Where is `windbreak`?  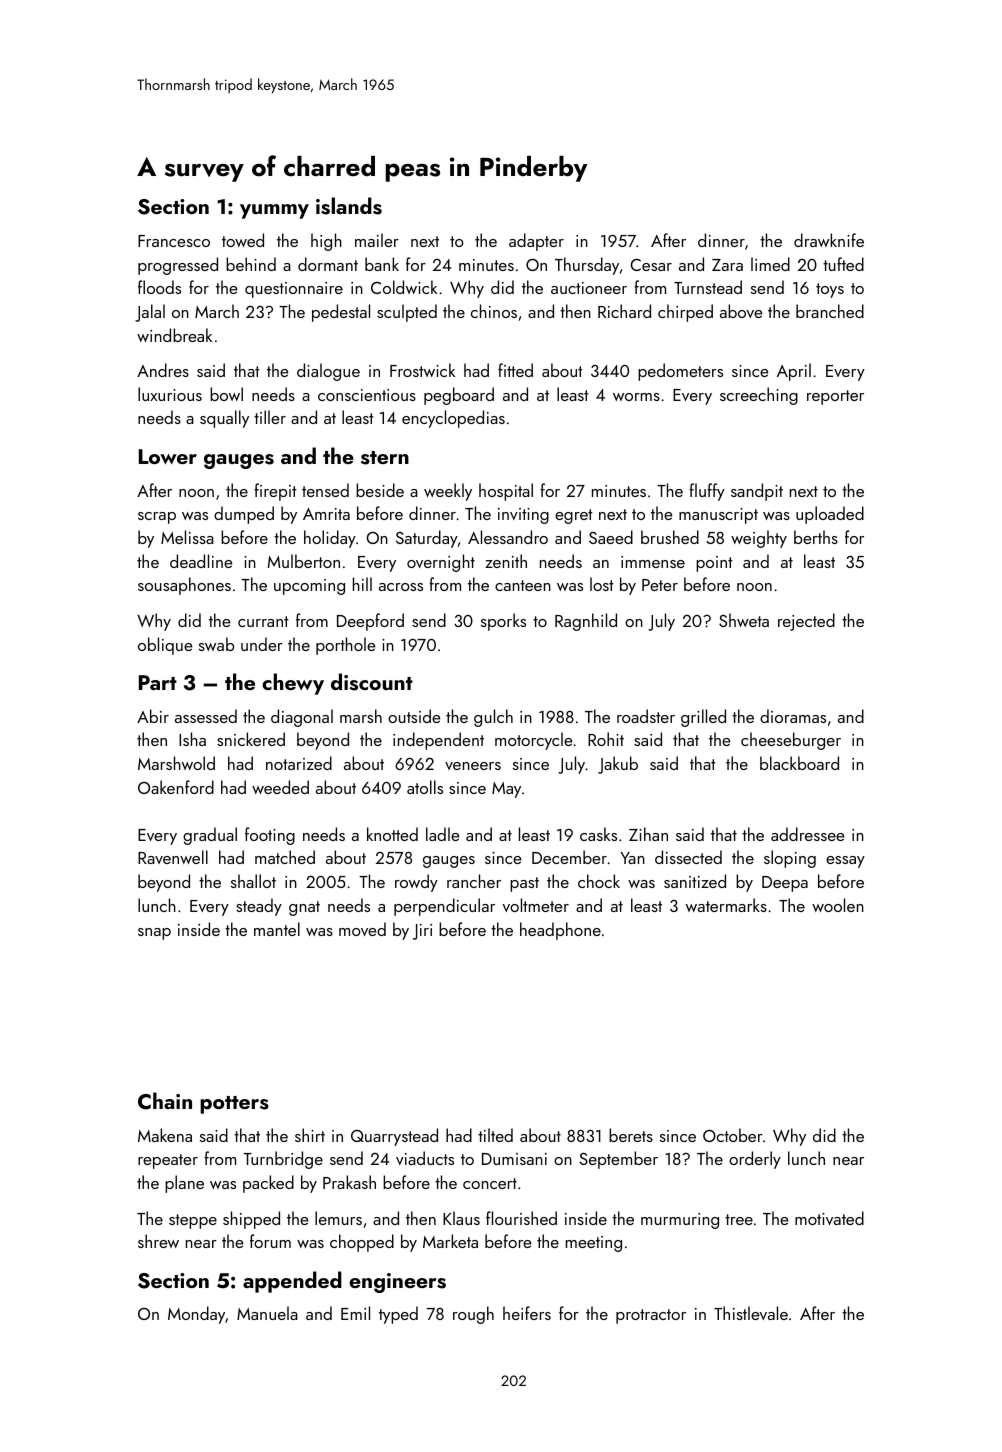
windbreak is located at coordinates (174, 335).
